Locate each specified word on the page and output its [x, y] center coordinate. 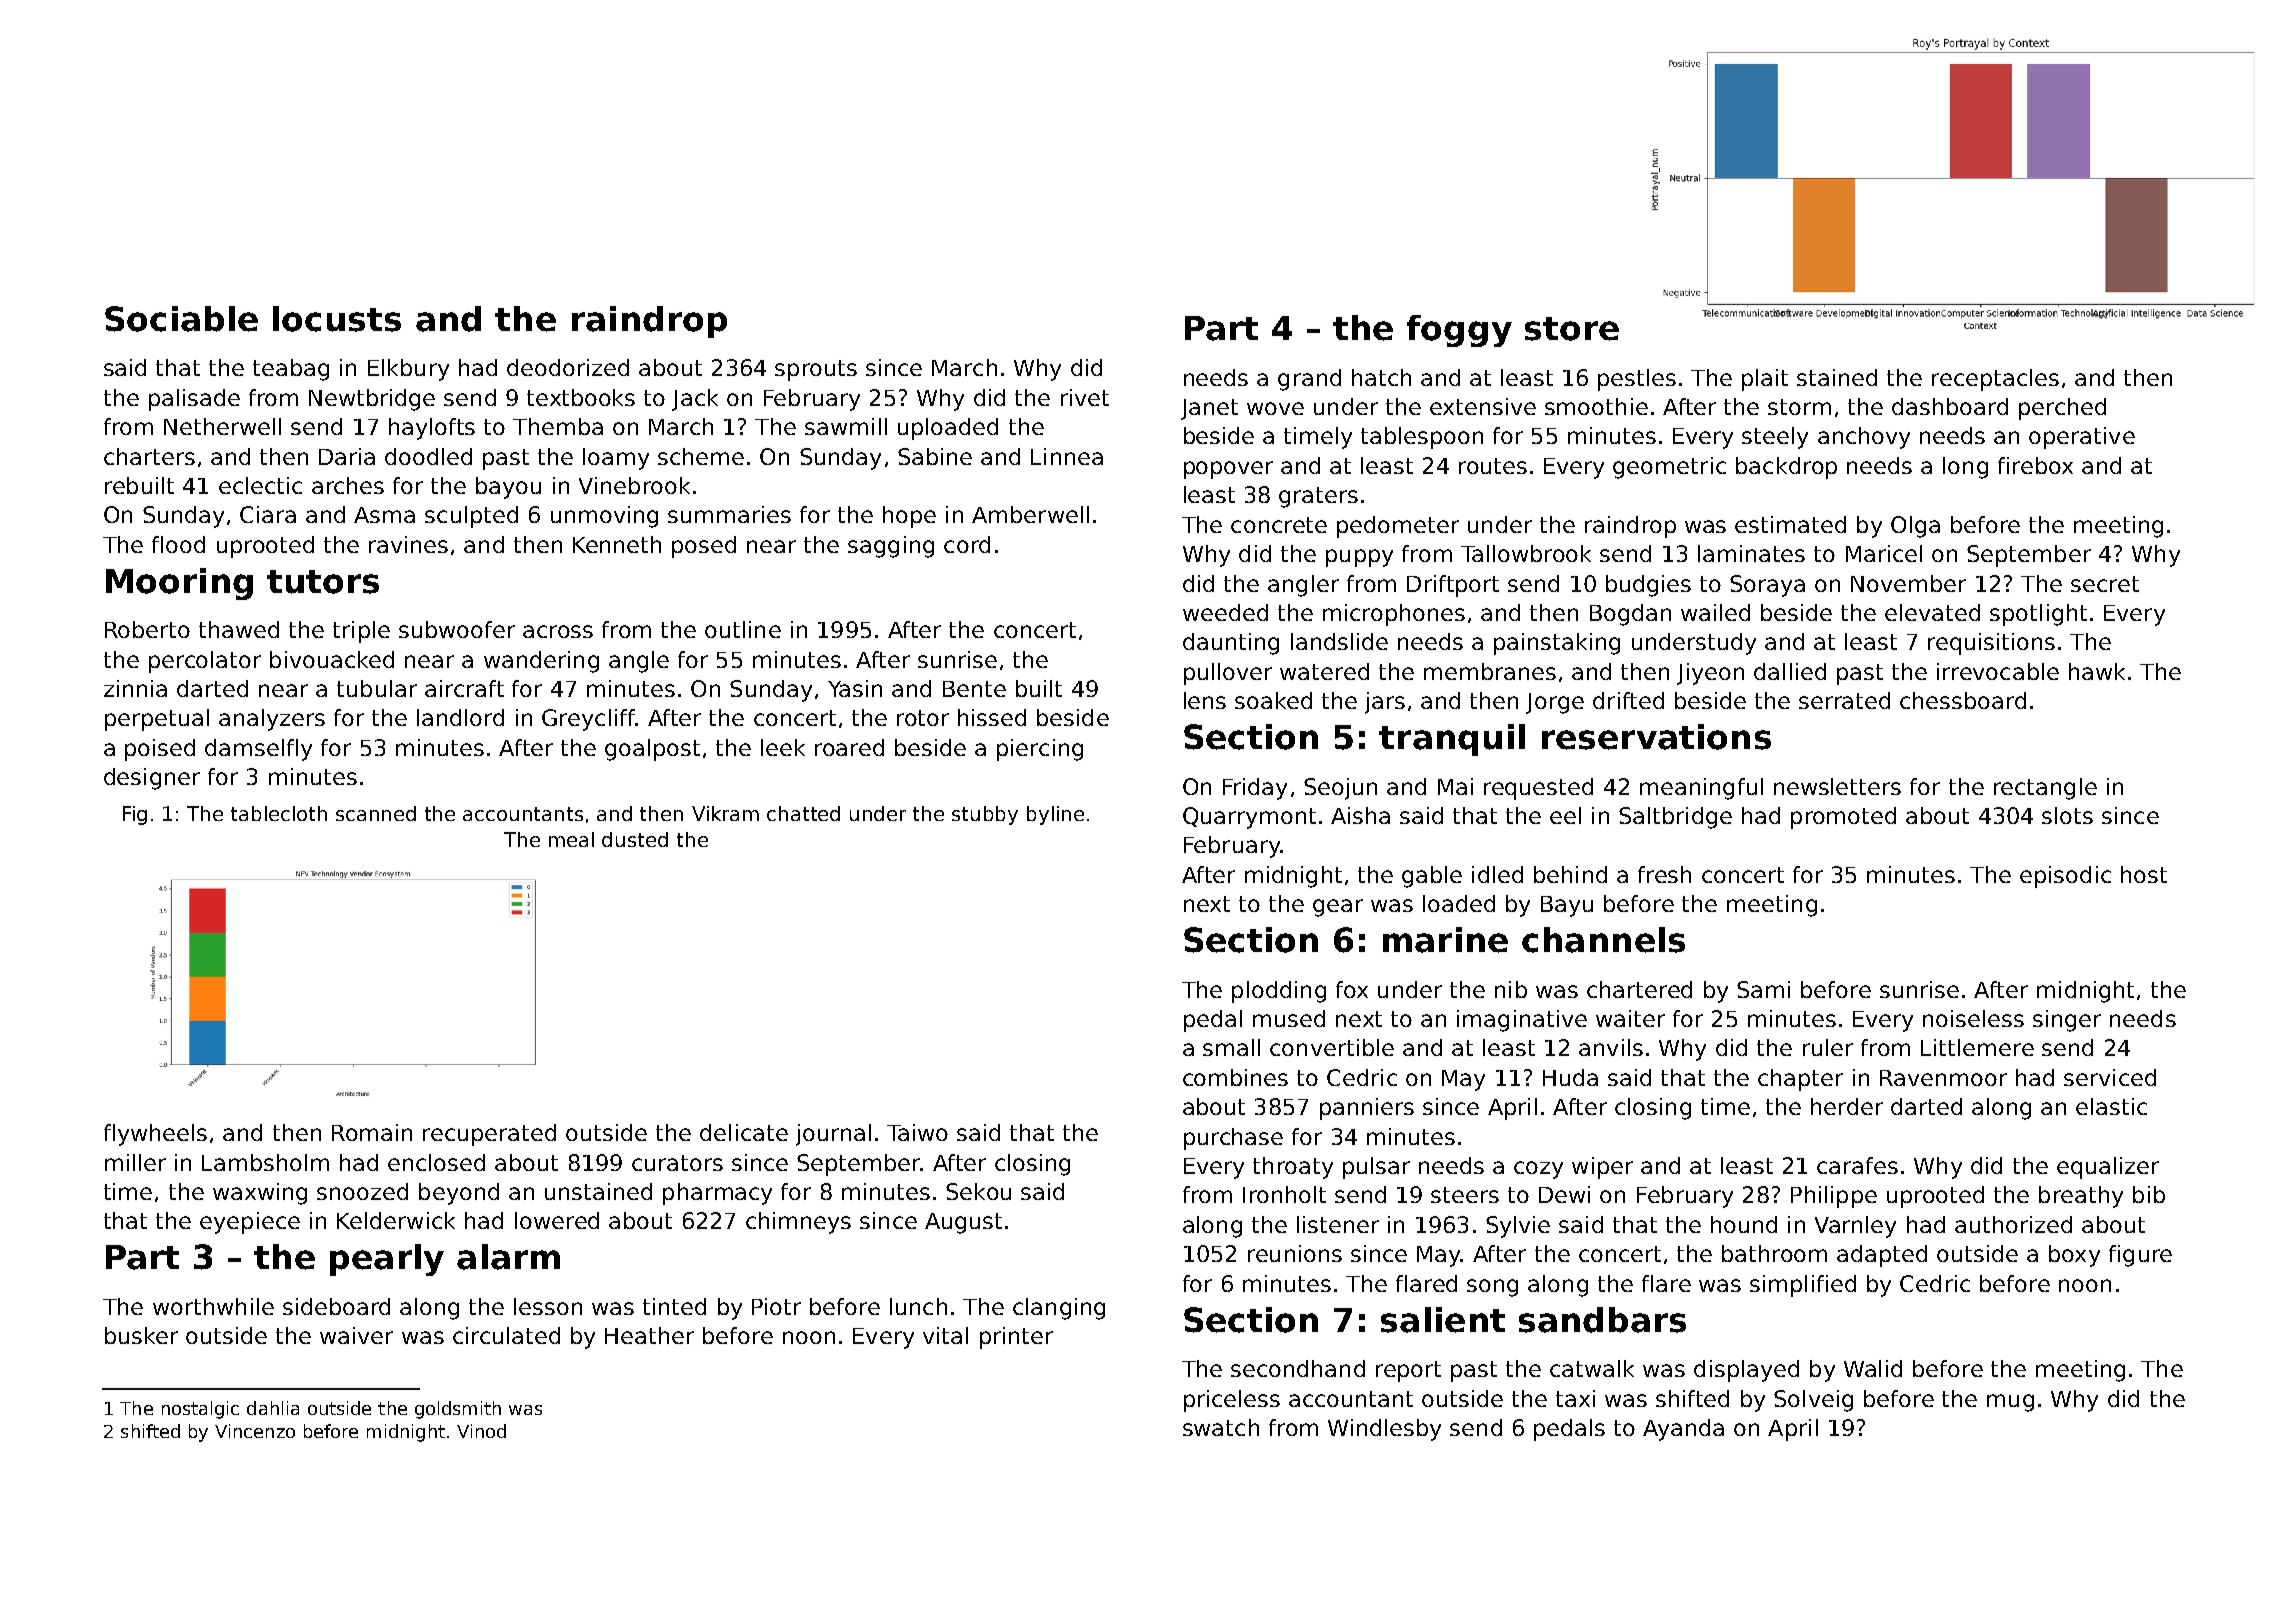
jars [1385, 703]
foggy [1459, 331]
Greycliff [589, 720]
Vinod [481, 1431]
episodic [2065, 877]
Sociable [181, 319]
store [1572, 329]
